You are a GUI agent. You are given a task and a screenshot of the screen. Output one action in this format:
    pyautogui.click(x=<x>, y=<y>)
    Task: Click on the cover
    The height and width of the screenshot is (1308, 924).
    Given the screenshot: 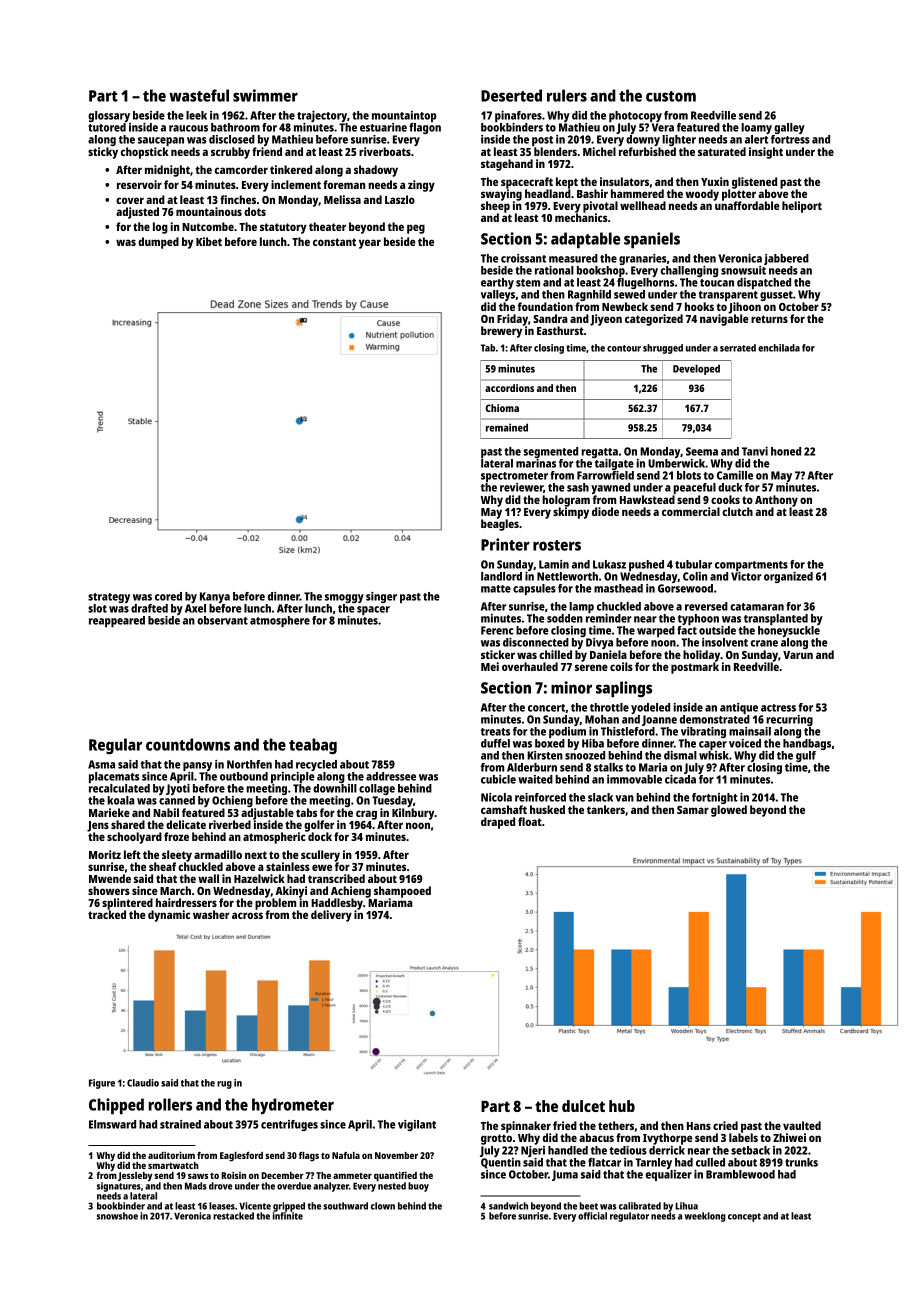 What is the action you would take?
    pyautogui.click(x=130, y=200)
